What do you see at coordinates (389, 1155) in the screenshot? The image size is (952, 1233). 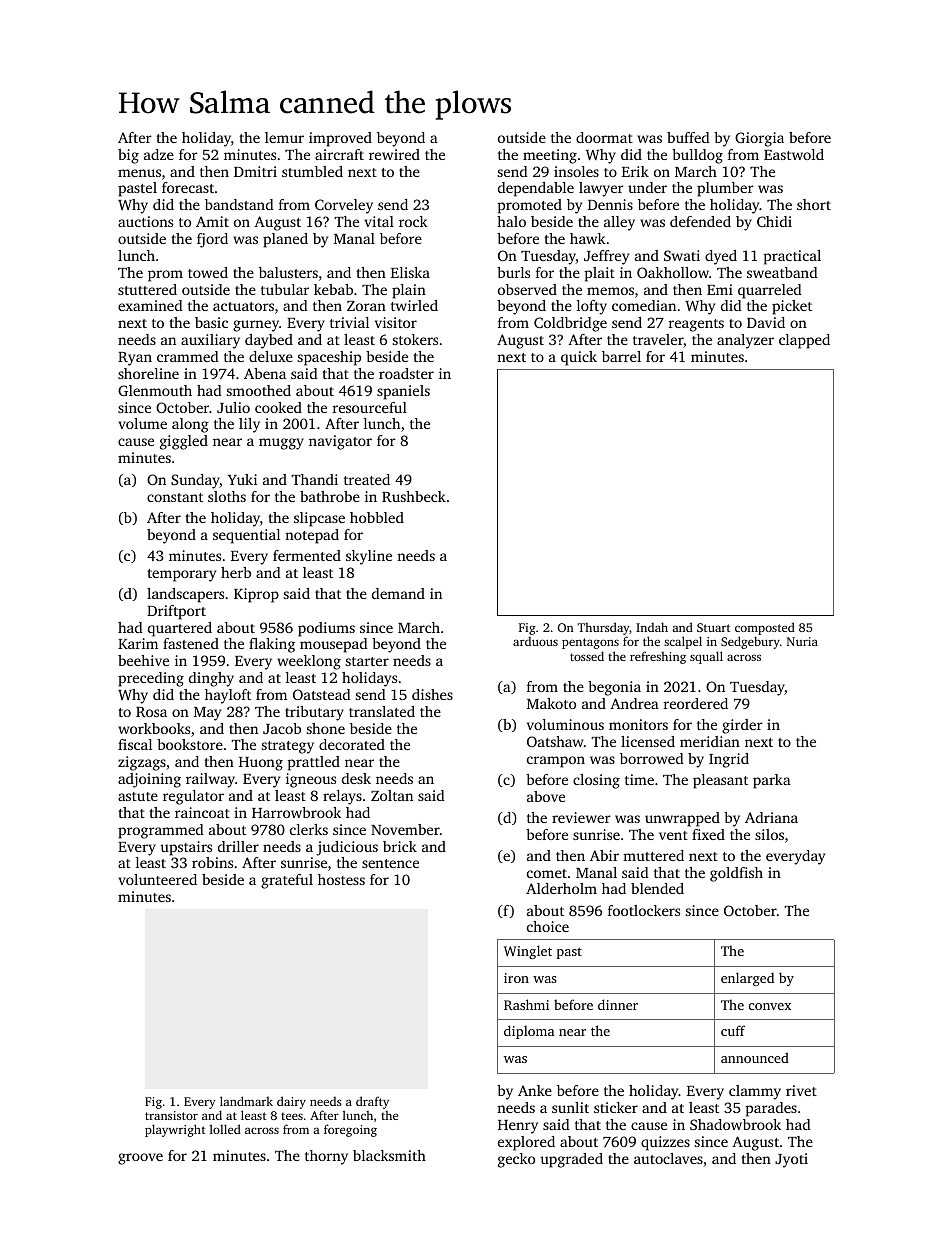 I see `blacksmith` at bounding box center [389, 1155].
